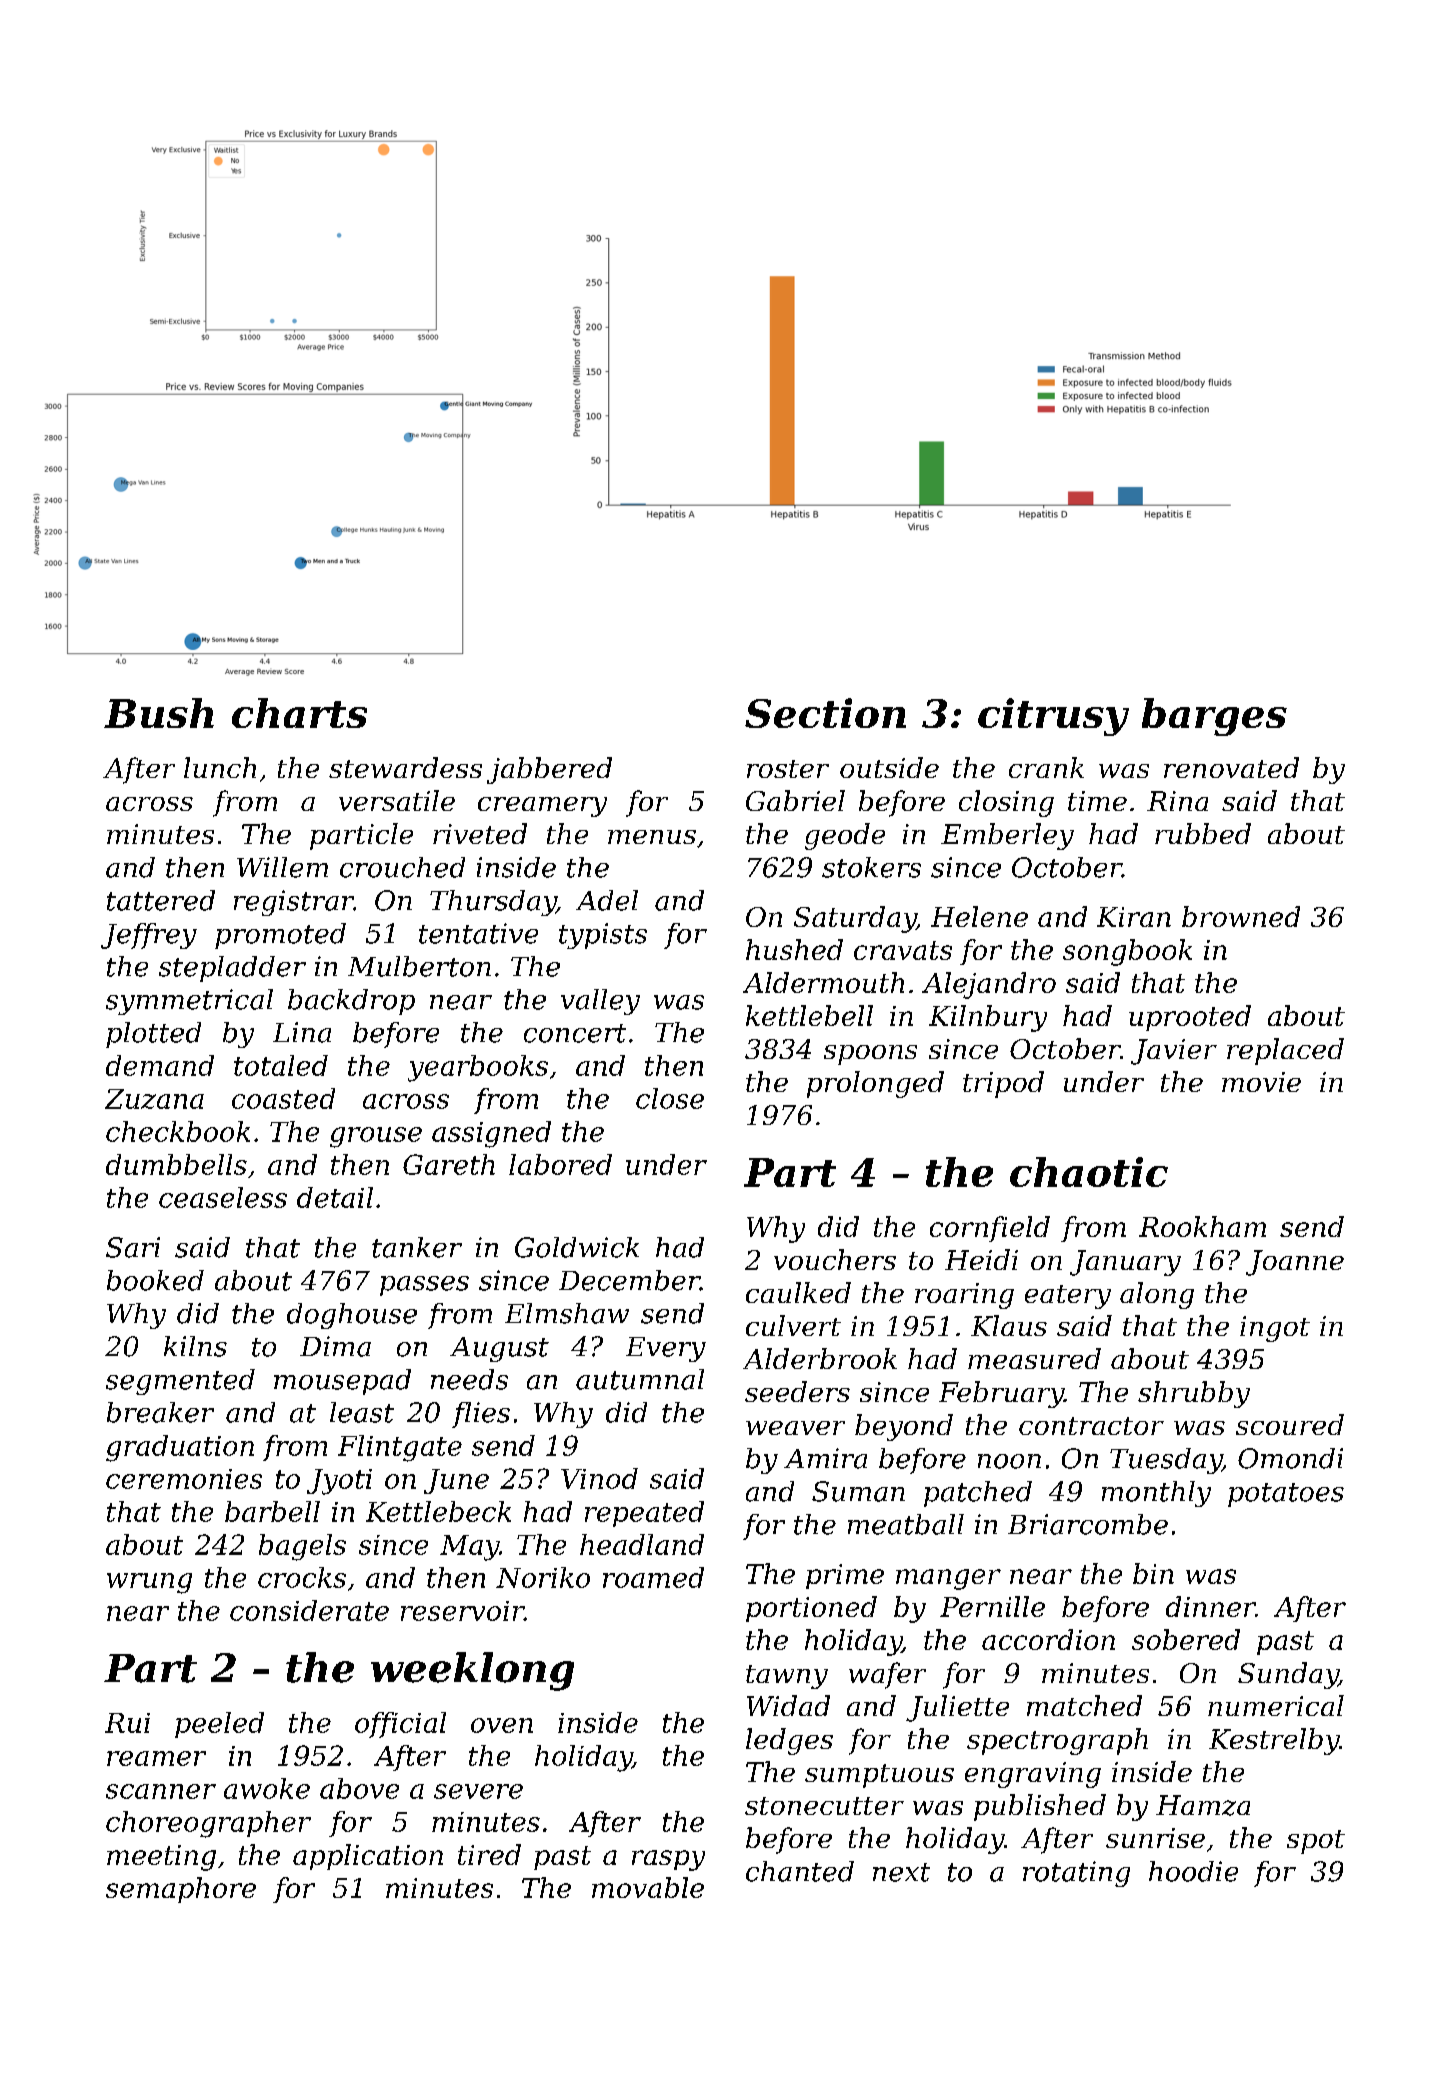 This screenshot has width=1450, height=2100. What do you see at coordinates (342, 1382) in the screenshot?
I see `mousepad` at bounding box center [342, 1382].
